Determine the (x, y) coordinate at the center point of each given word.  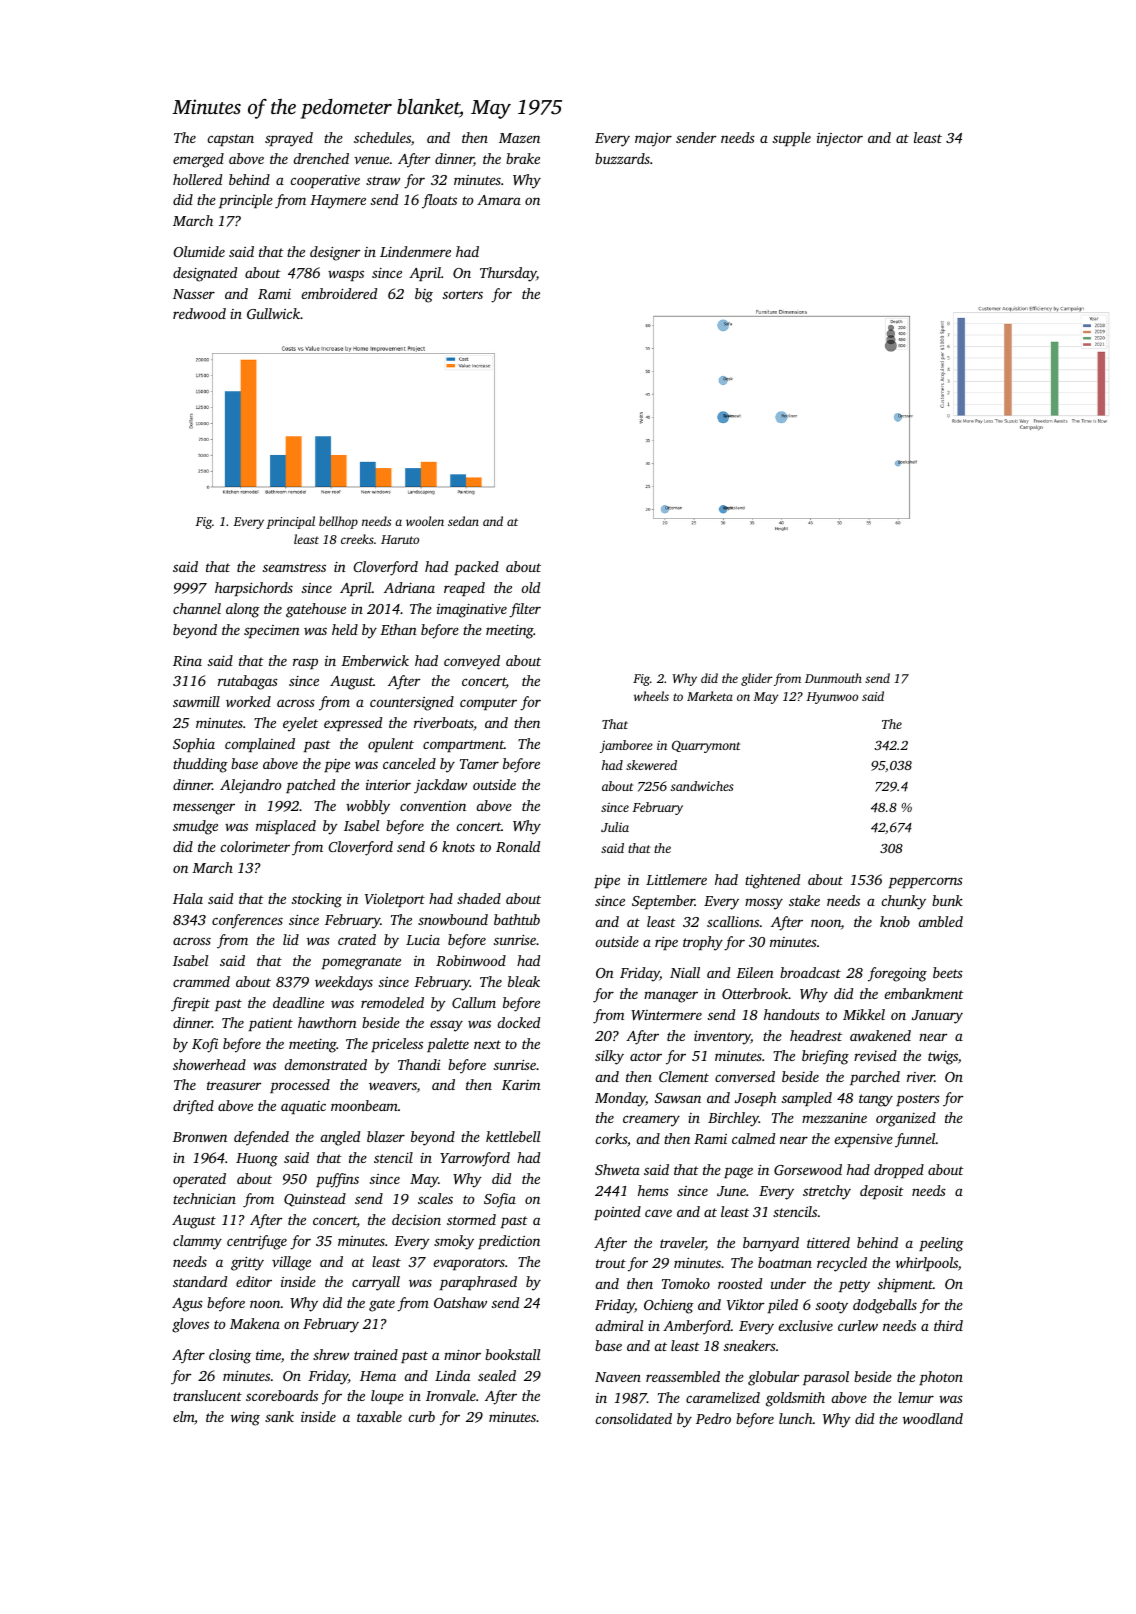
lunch (796, 1418)
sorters (463, 294)
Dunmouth (833, 678)
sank (279, 1416)
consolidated (634, 1418)
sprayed (289, 139)
